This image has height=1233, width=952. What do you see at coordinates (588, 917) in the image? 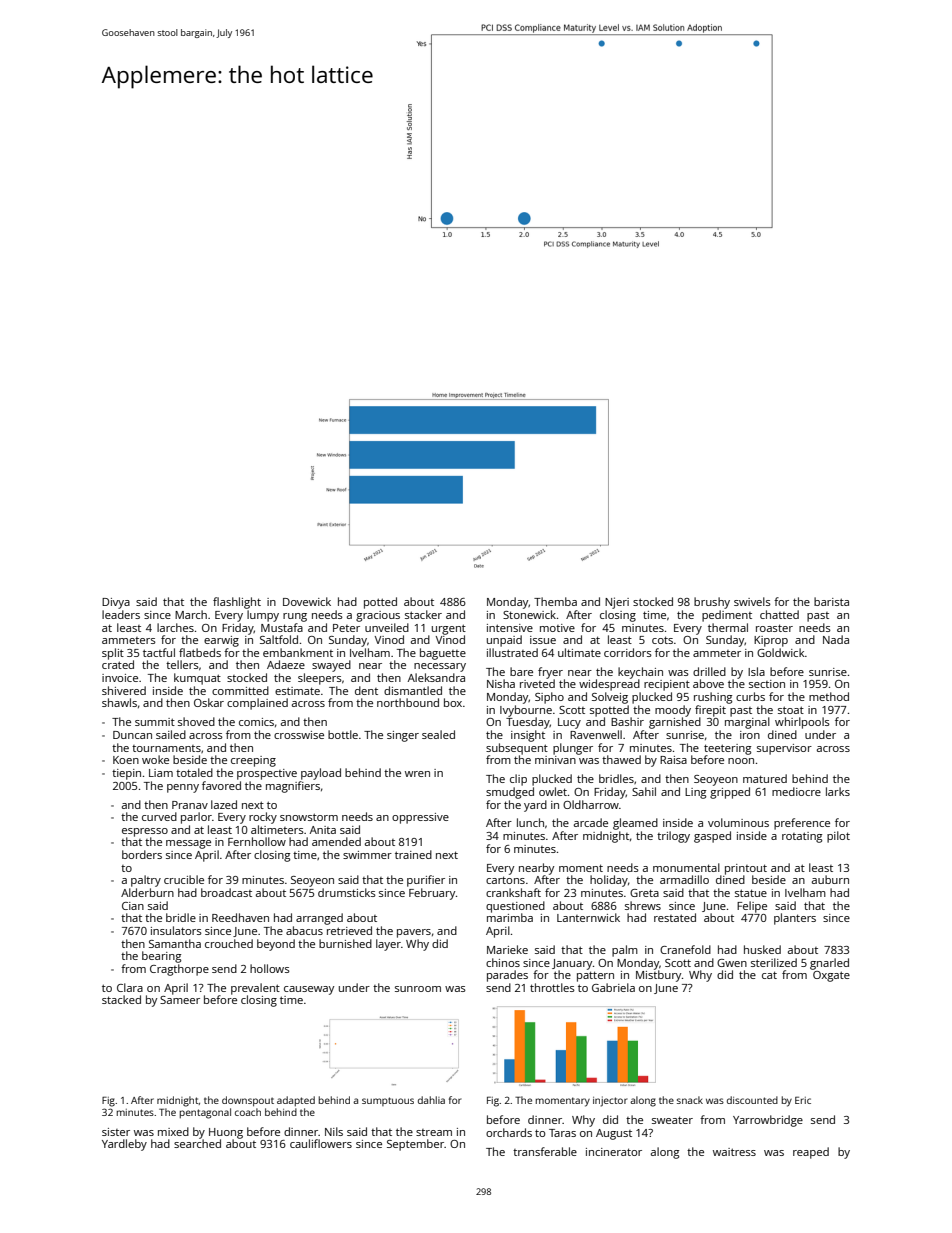
I see `Lanternwick` at bounding box center [588, 917].
